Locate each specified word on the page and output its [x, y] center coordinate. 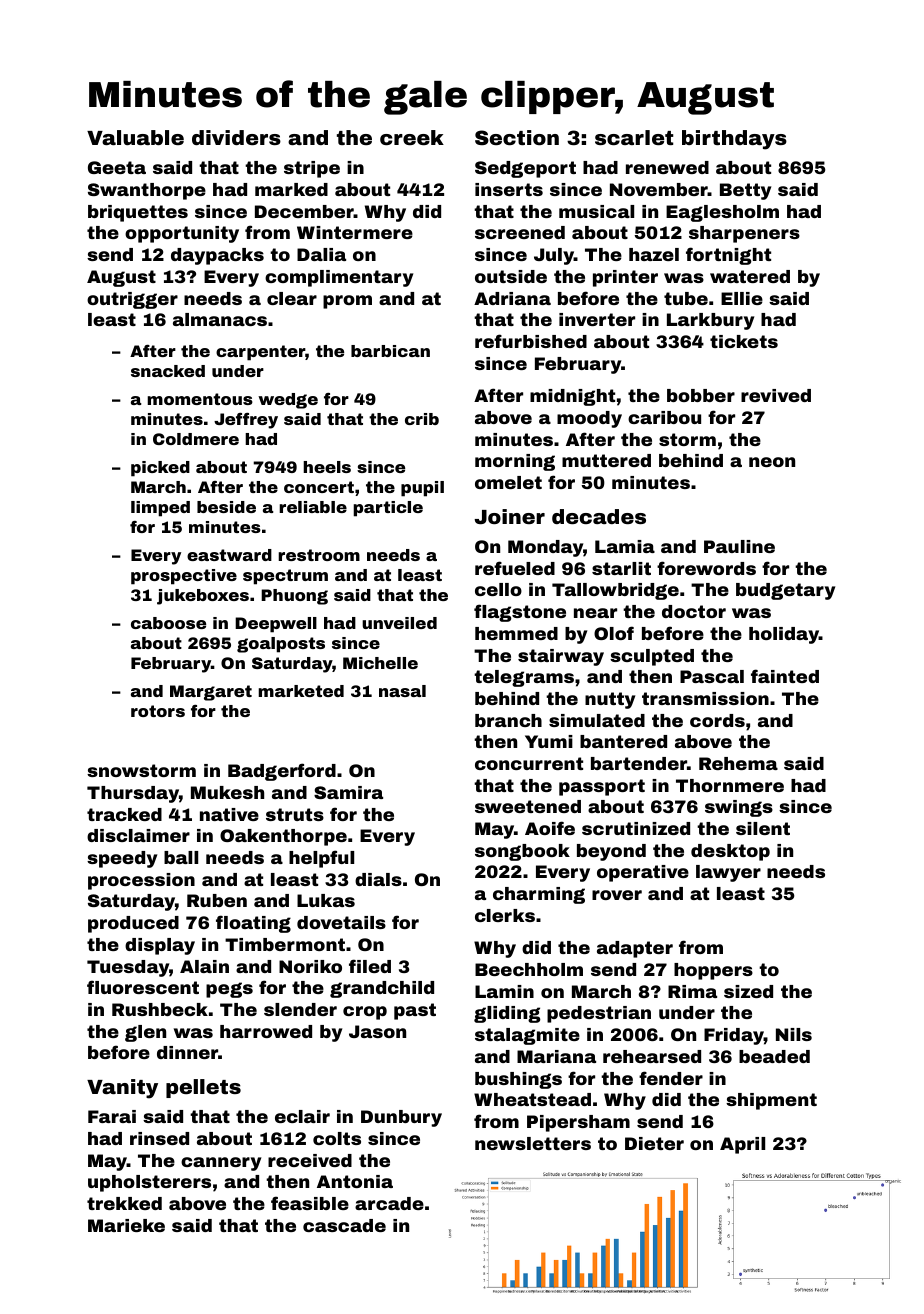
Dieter [654, 1143]
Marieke [126, 1225]
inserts [509, 189]
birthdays [734, 140]
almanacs [220, 319]
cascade [344, 1225]
